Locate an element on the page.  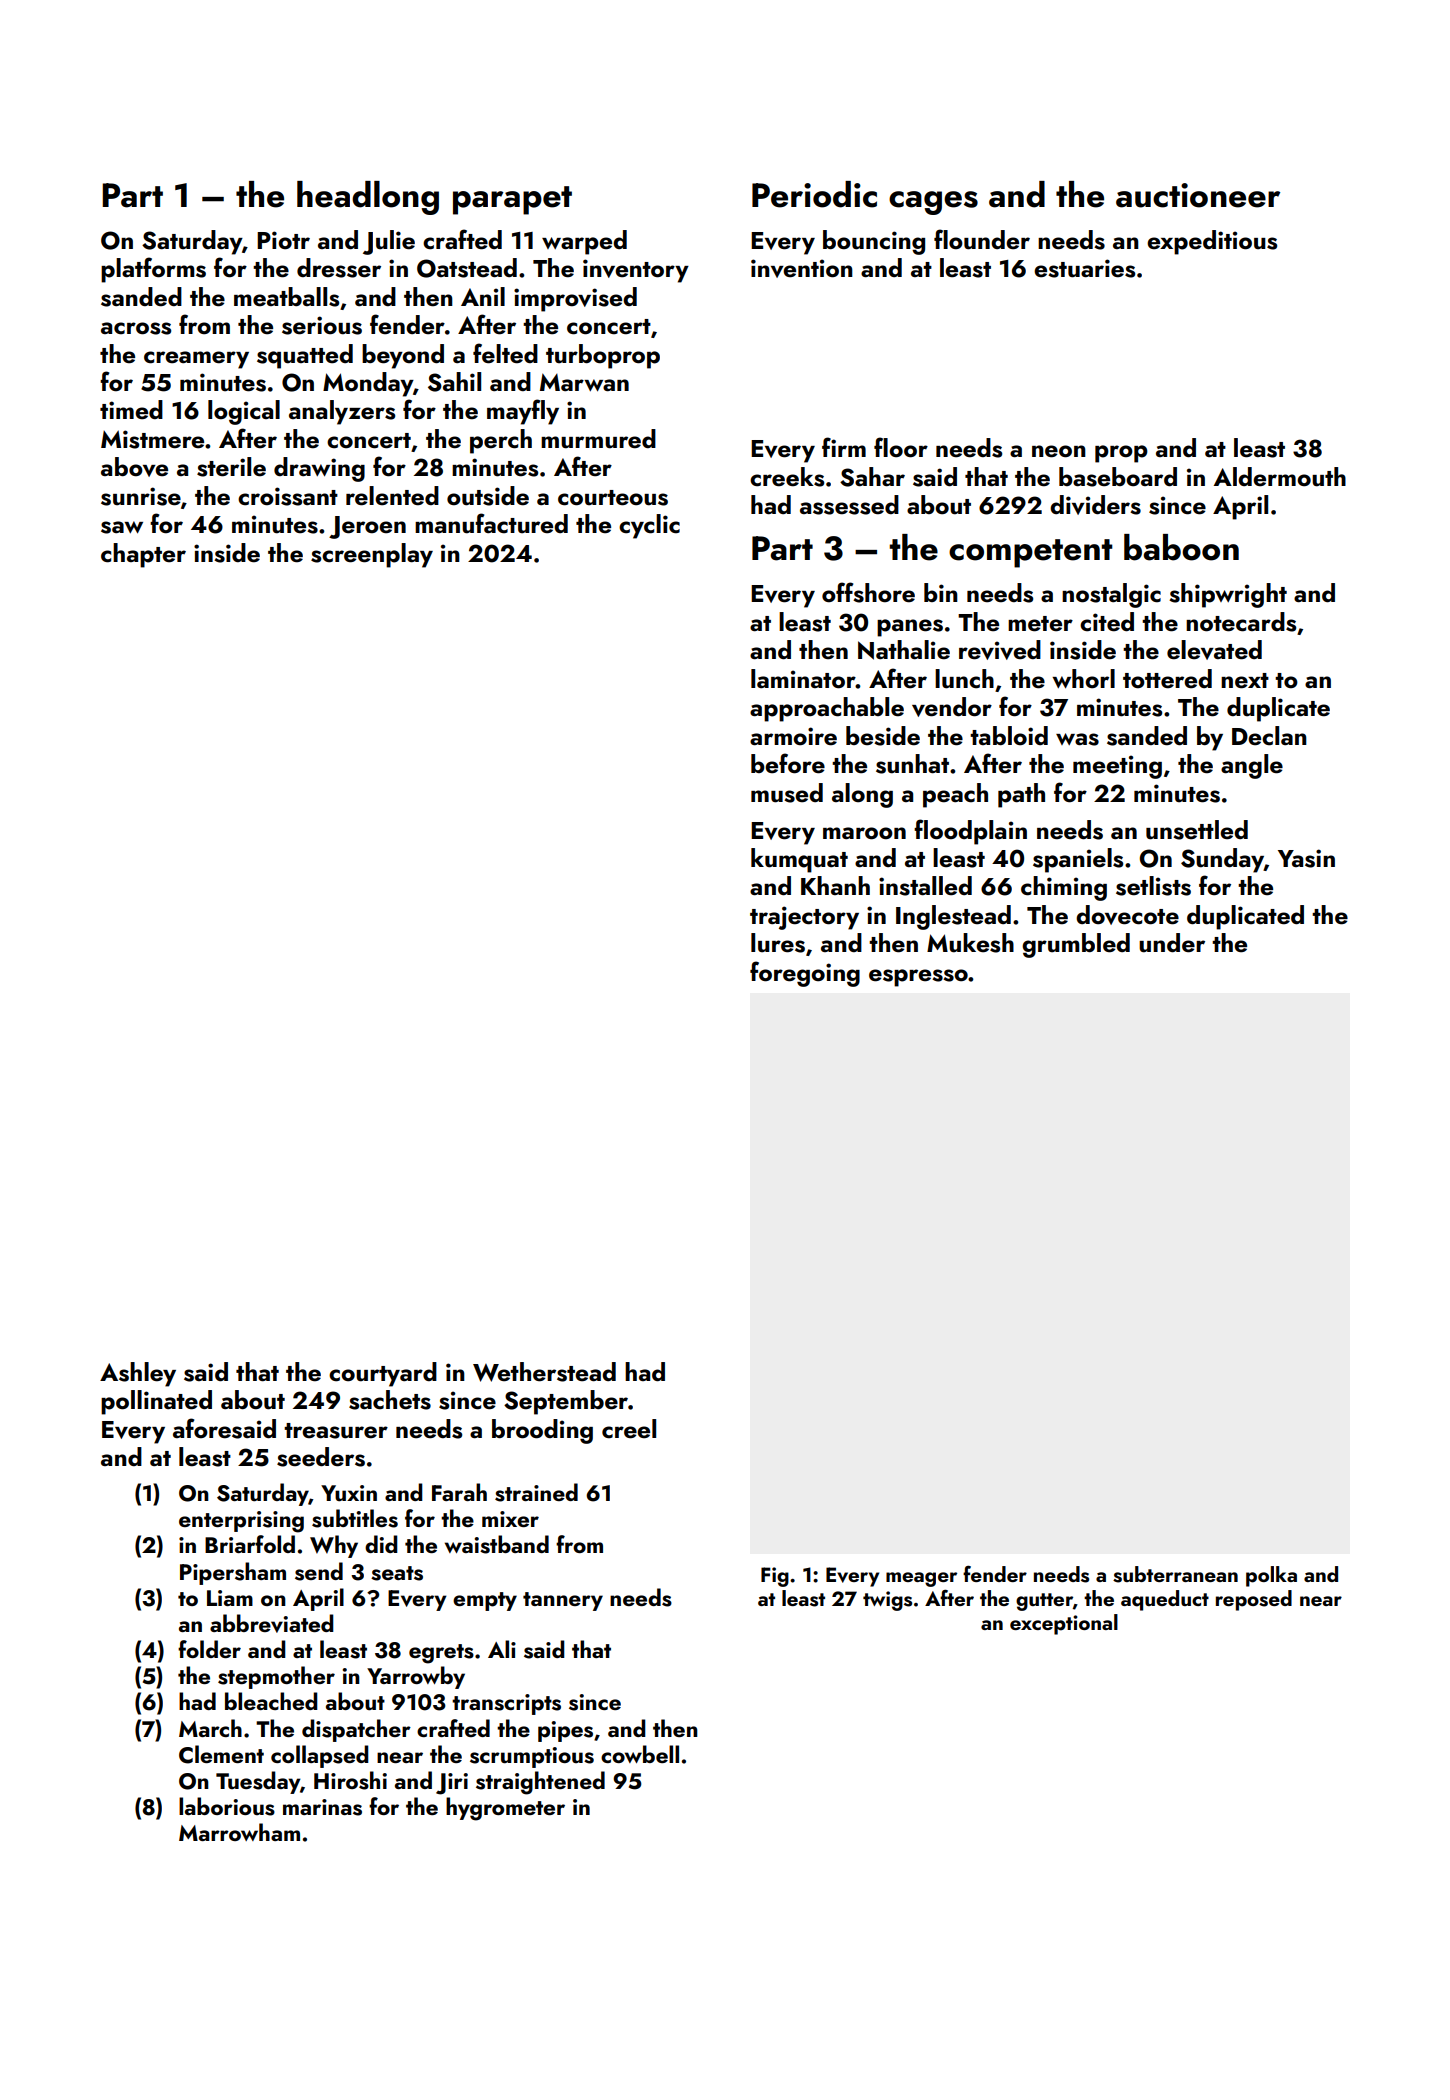
Aldermouth is located at coordinates (1280, 477).
